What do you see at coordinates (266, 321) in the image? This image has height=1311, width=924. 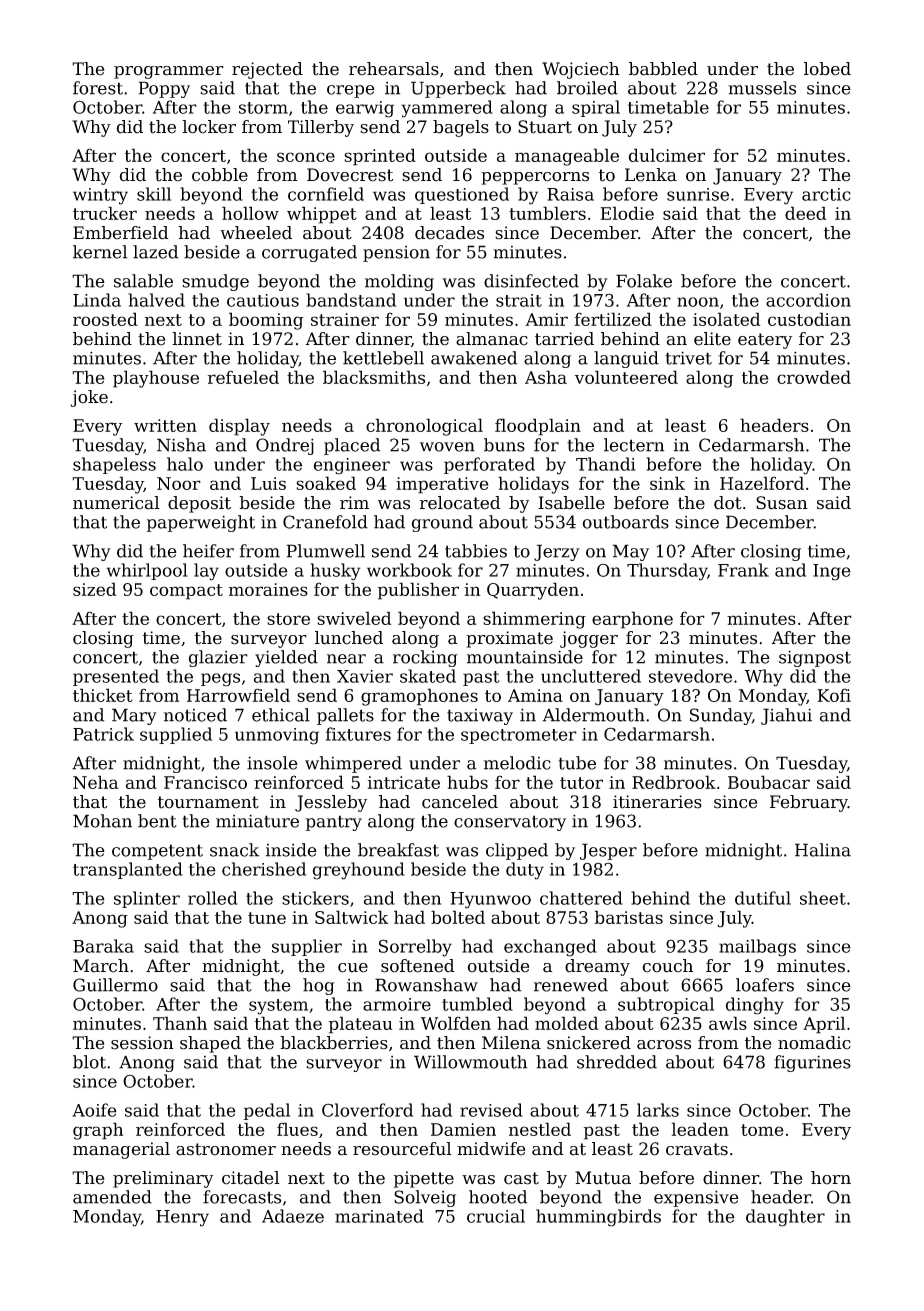 I see `booming` at bounding box center [266, 321].
